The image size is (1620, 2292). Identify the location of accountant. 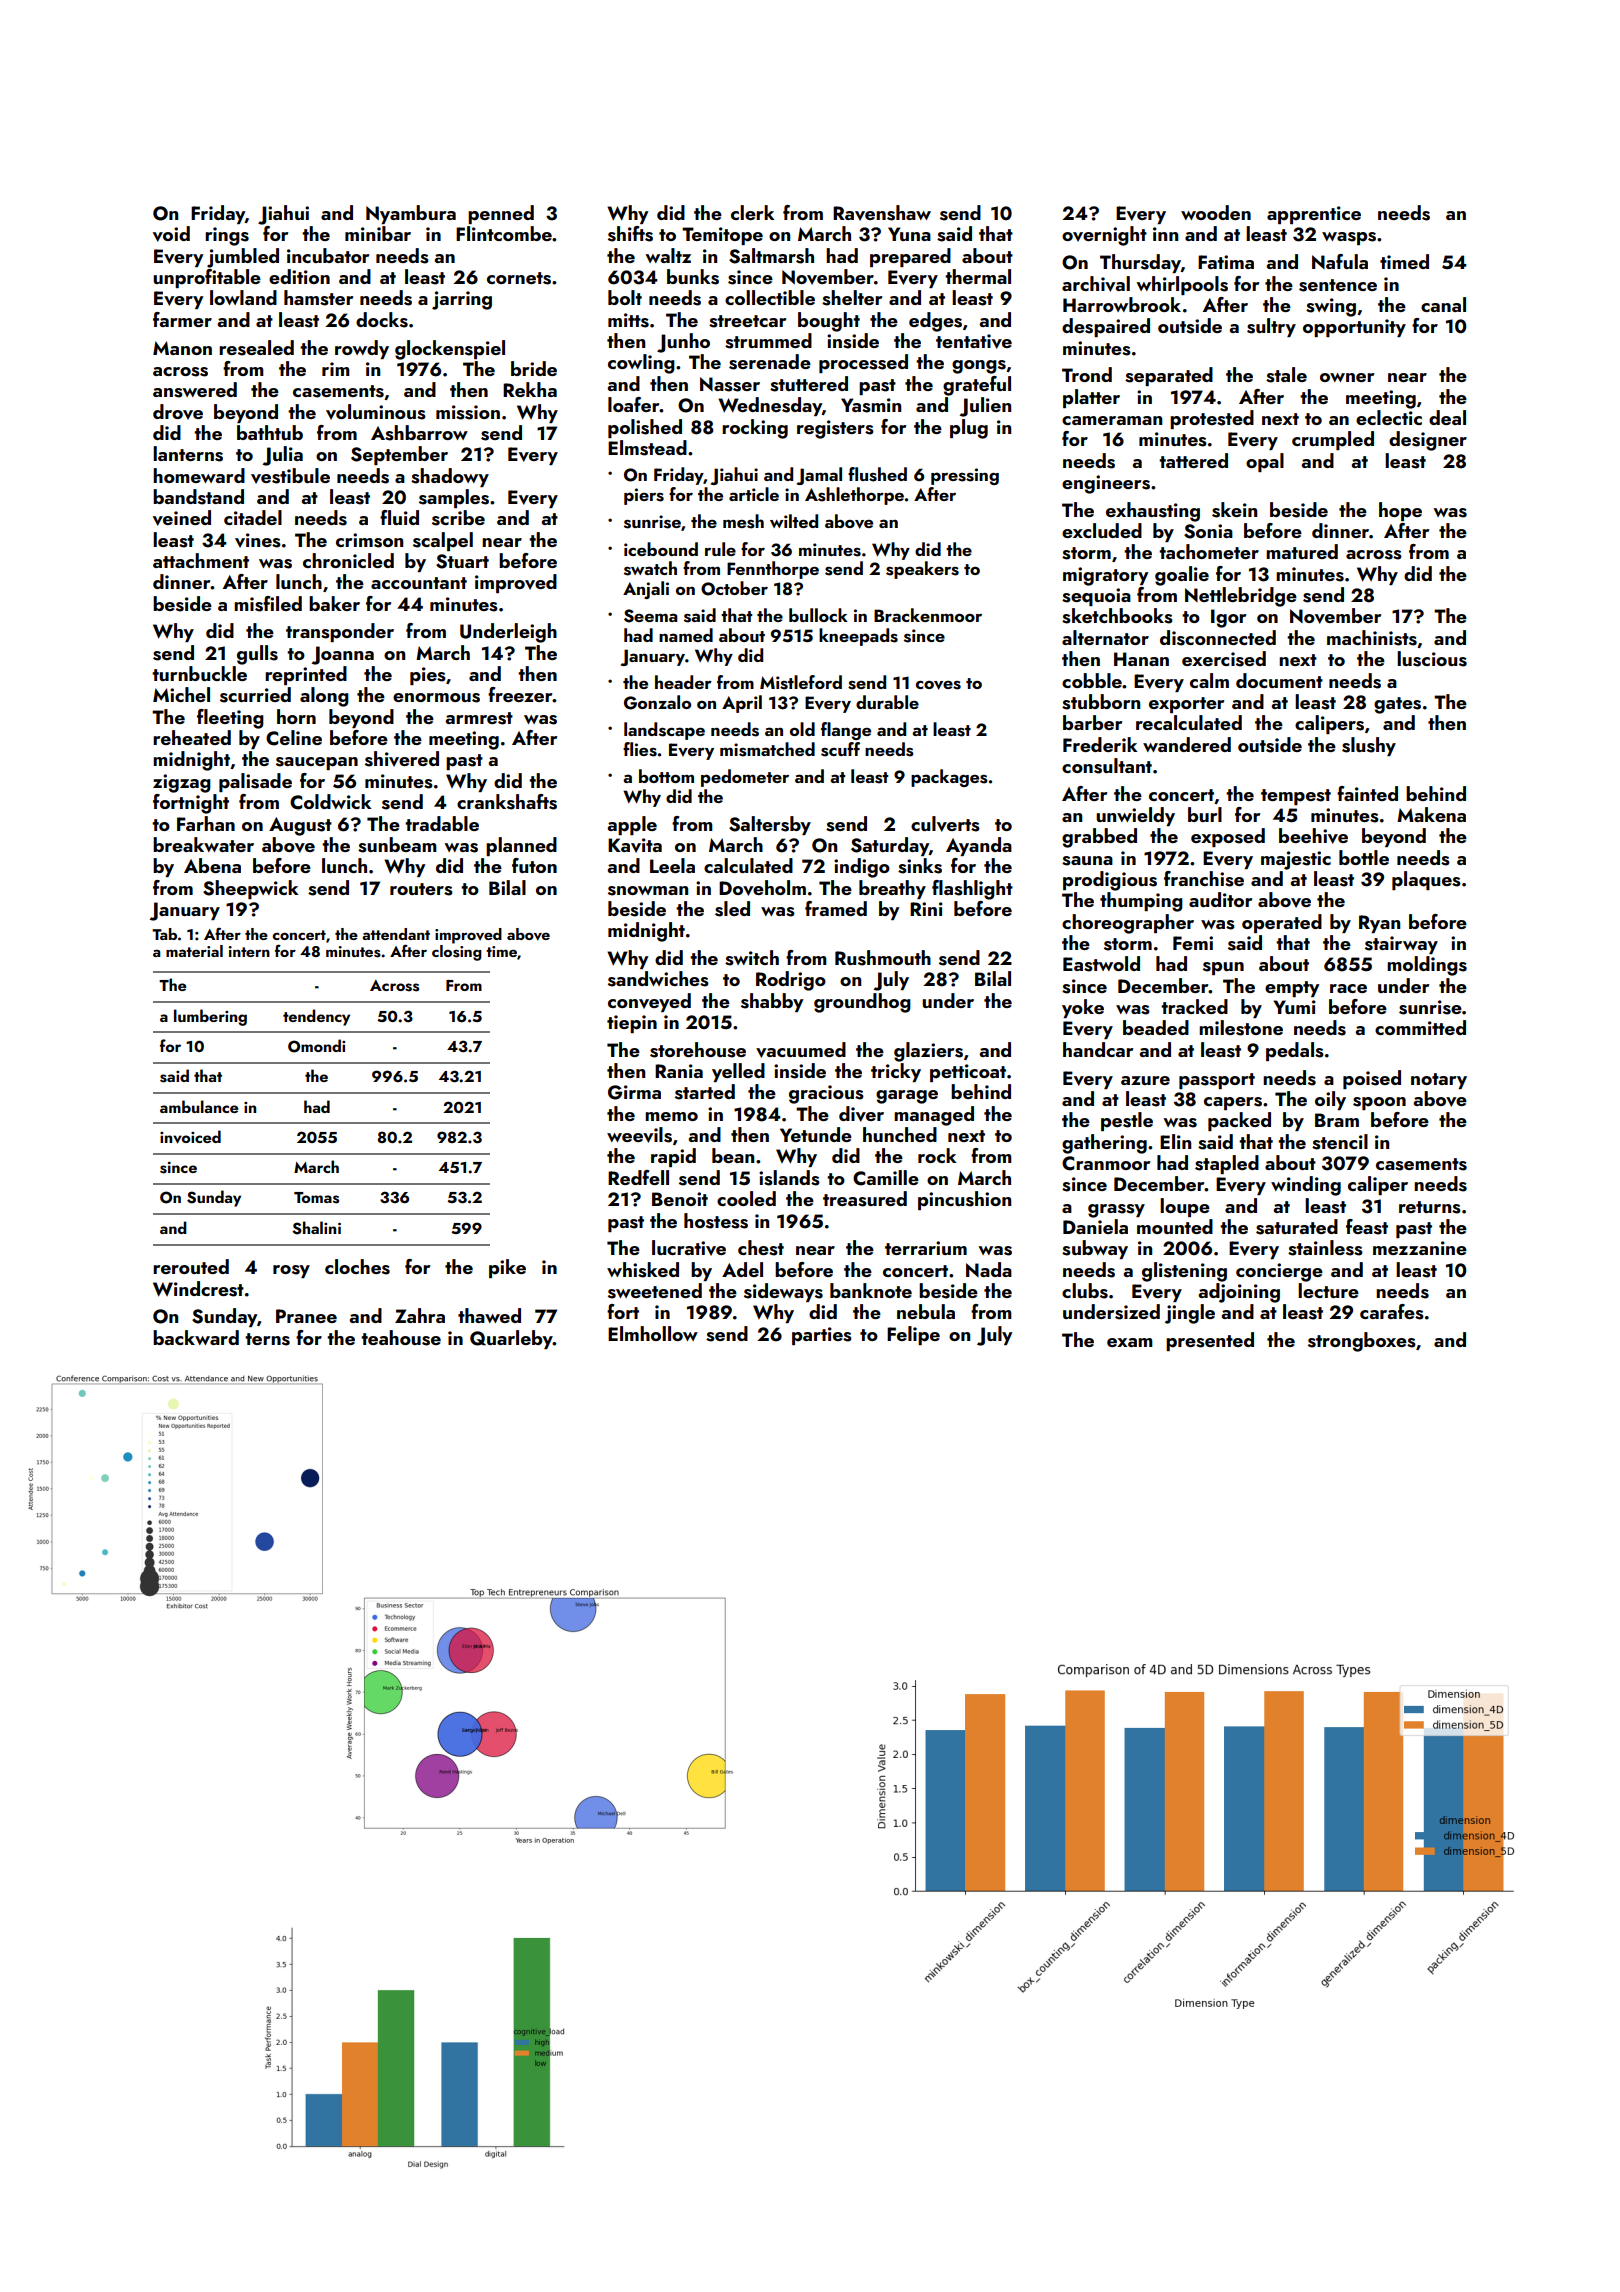
(419, 583).
